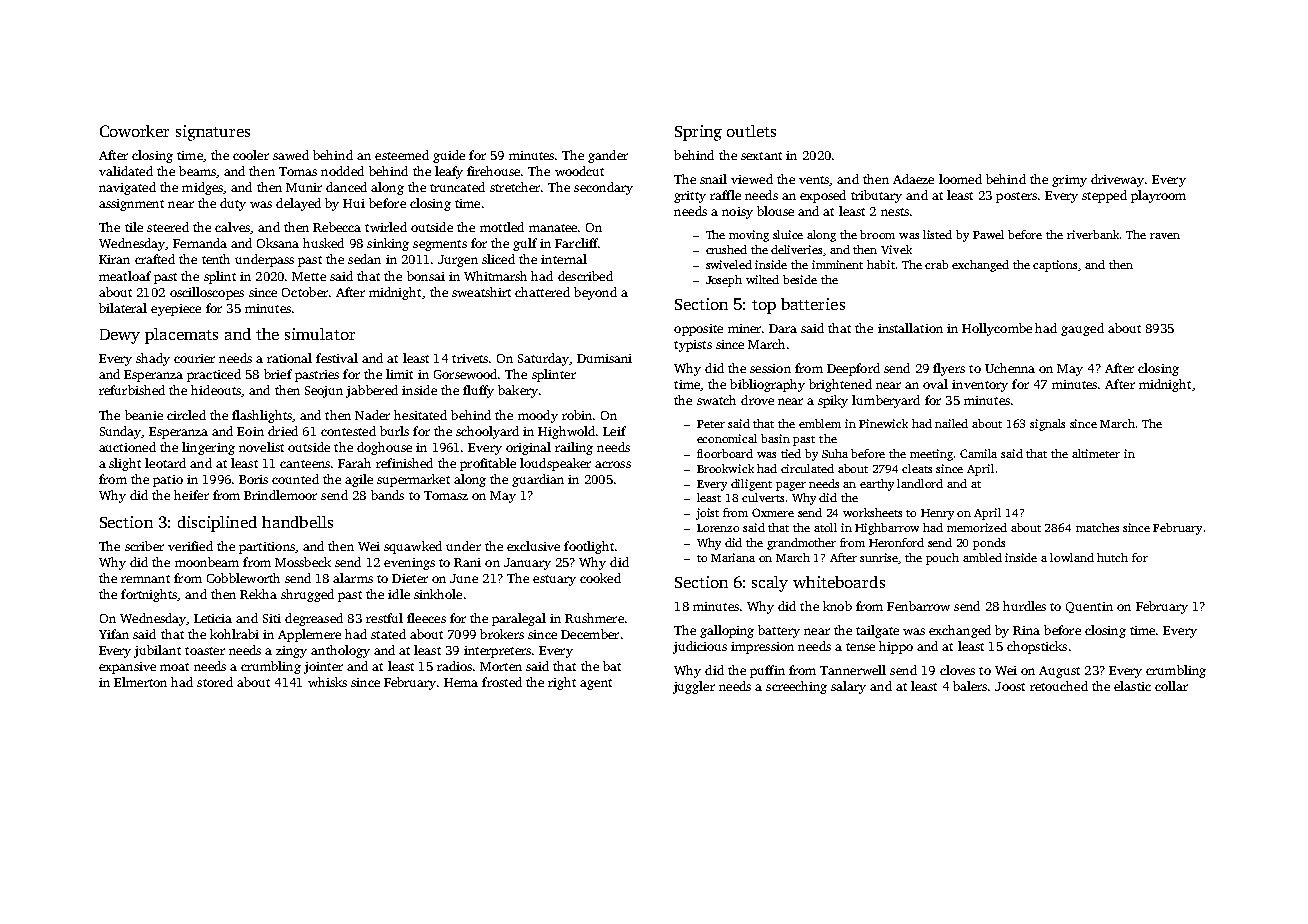 The width and height of the screenshot is (1308, 924). What do you see at coordinates (518, 391) in the screenshot?
I see `bakery` at bounding box center [518, 391].
